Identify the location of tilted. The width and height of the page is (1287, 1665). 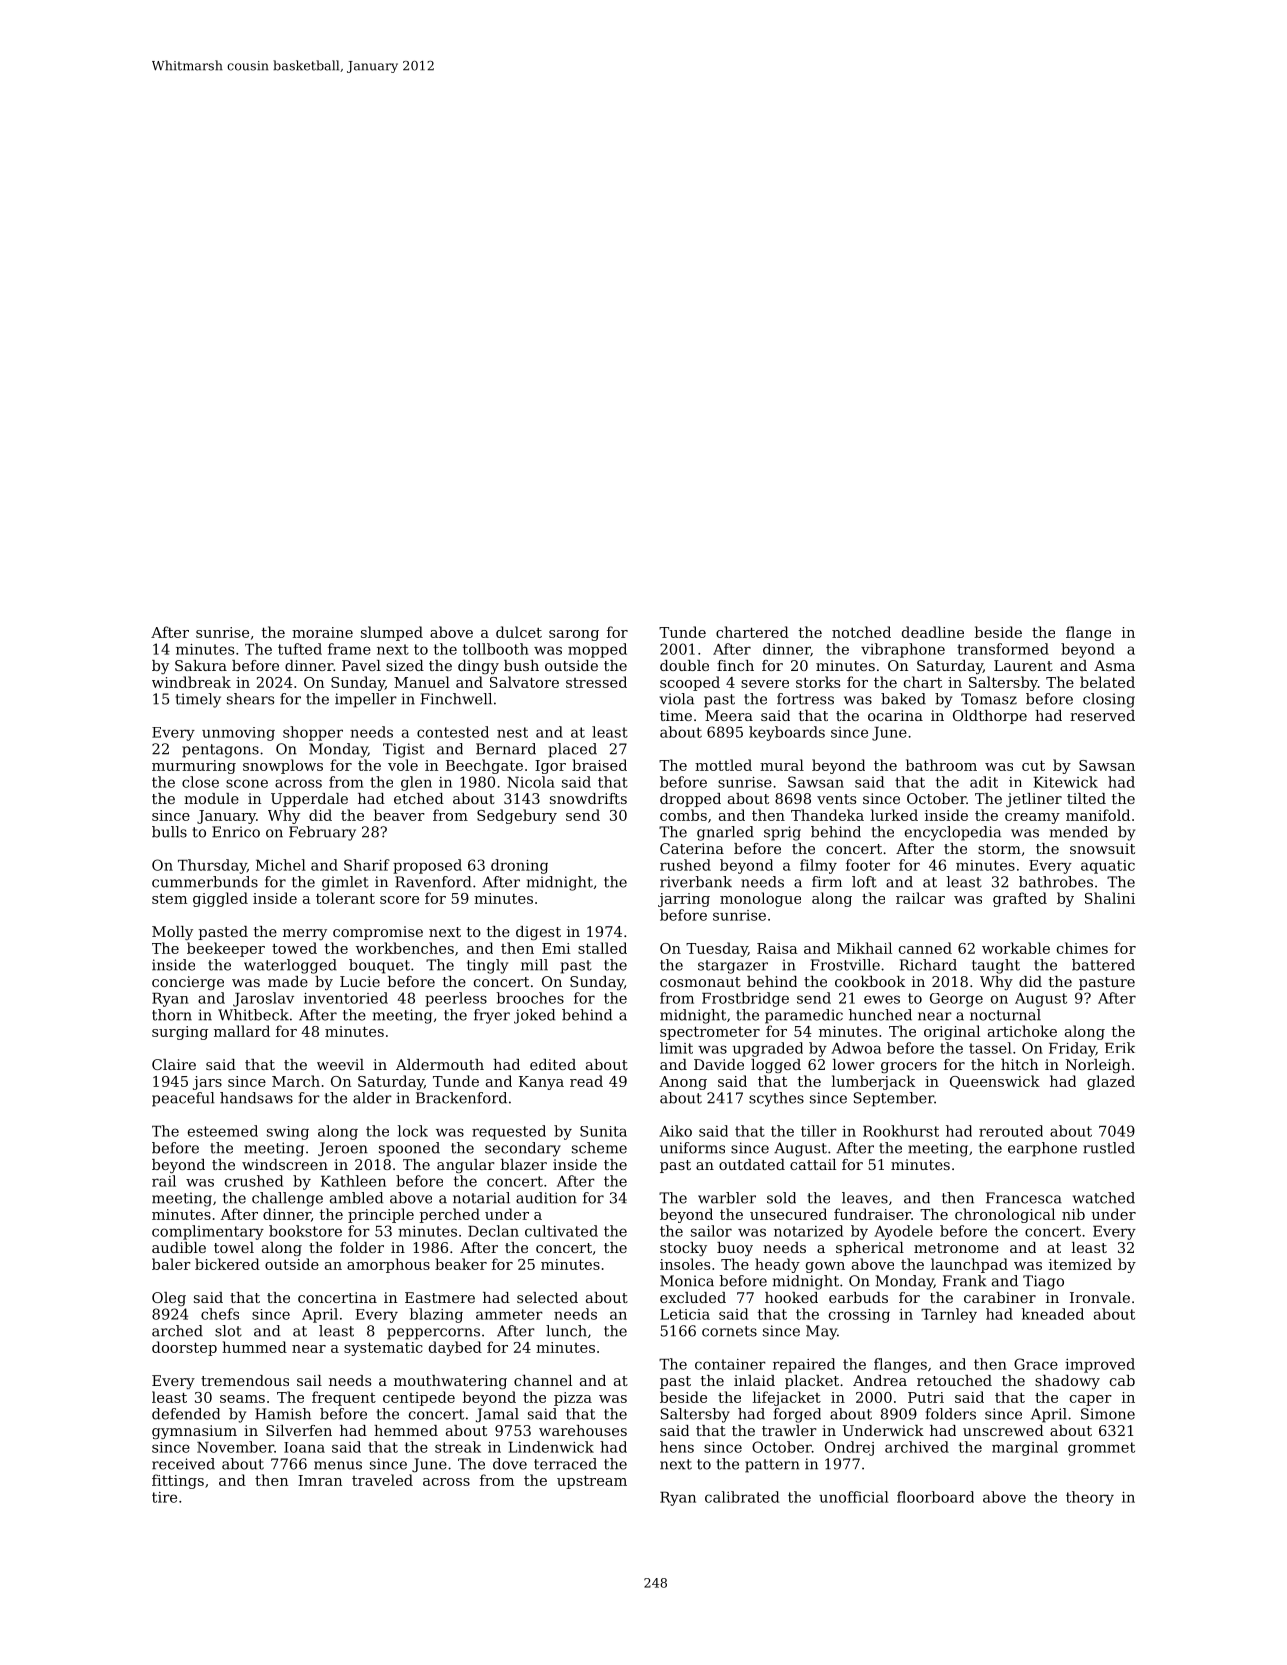
(1086, 798).
